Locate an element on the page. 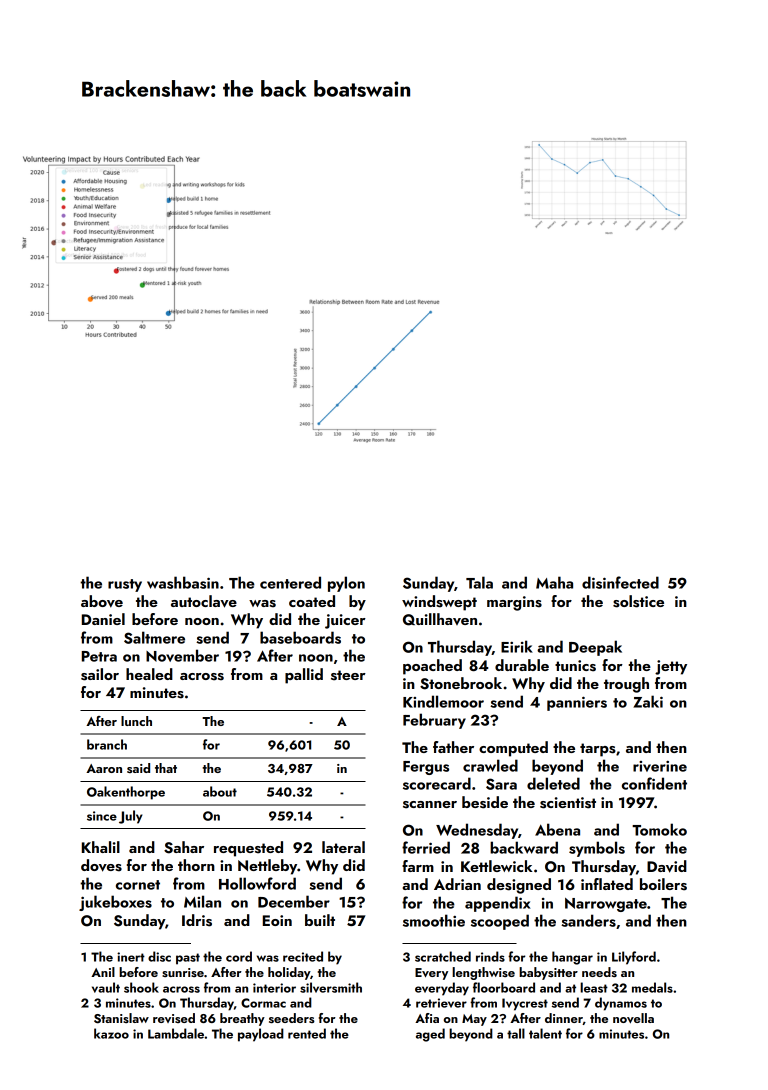 The width and height of the image is (768, 1090). rusty is located at coordinates (125, 585).
